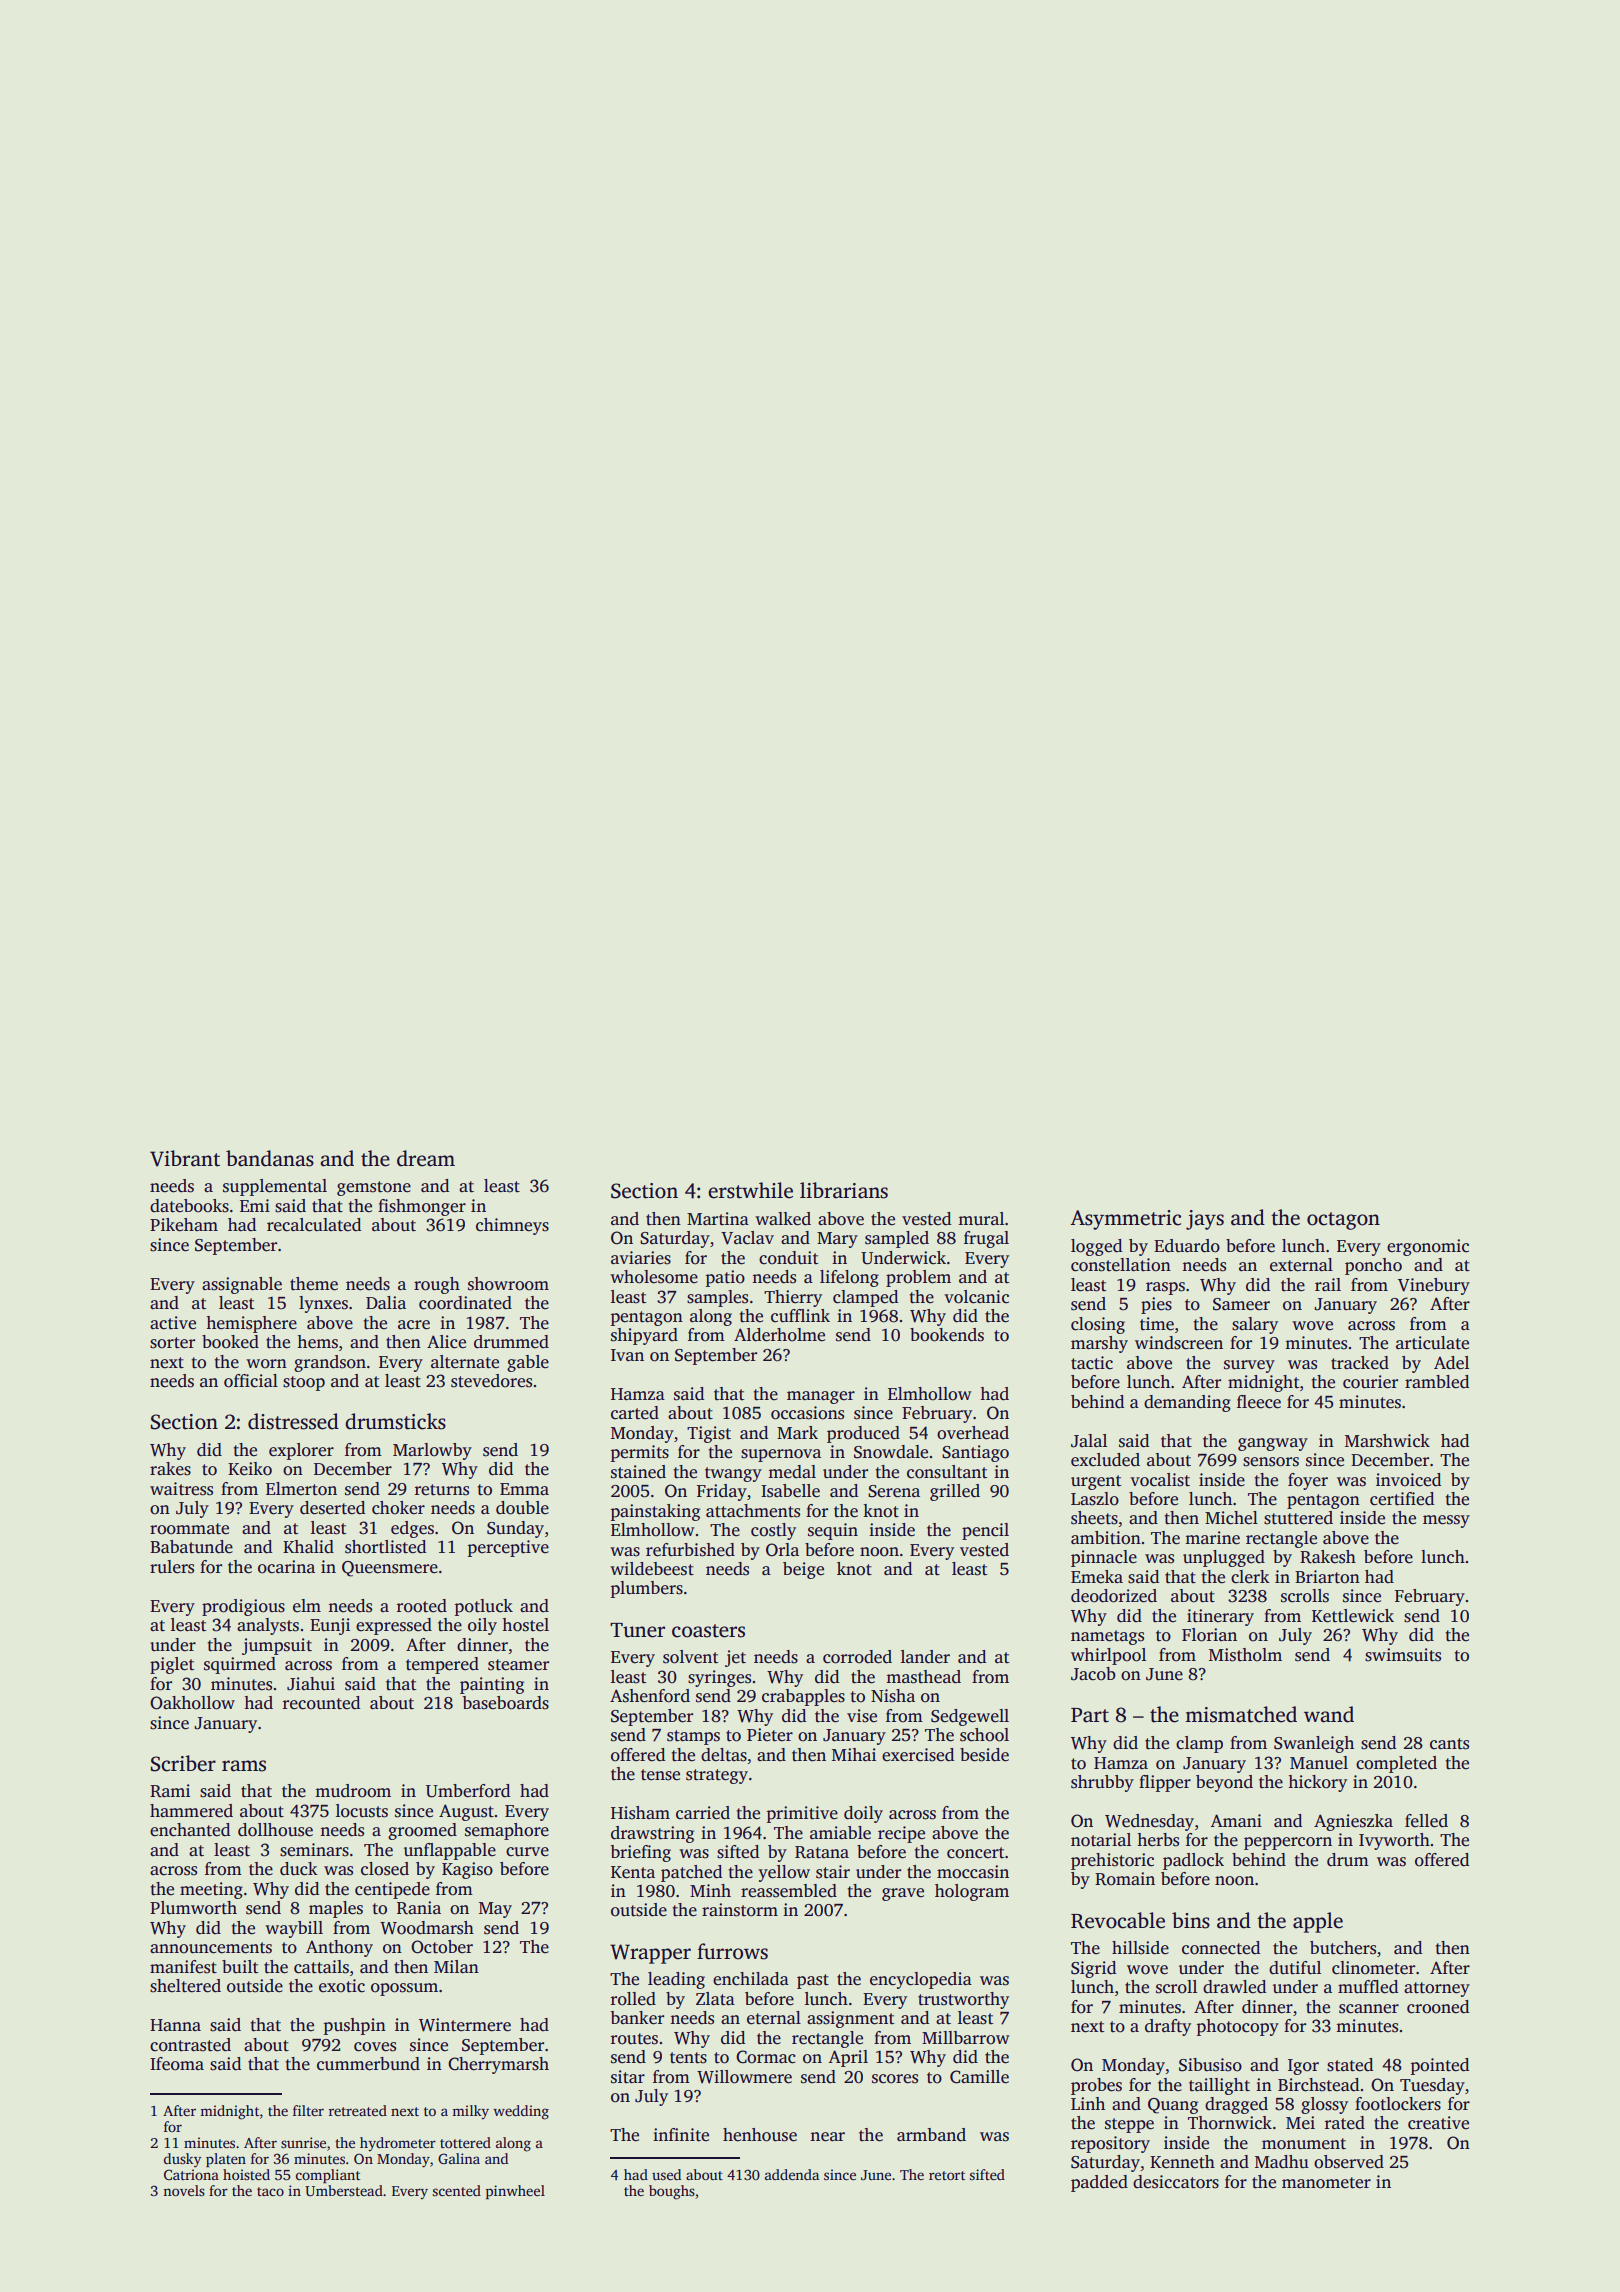 The height and width of the image is (2292, 1620). What do you see at coordinates (459, 2158) in the image?
I see `Galina` at bounding box center [459, 2158].
